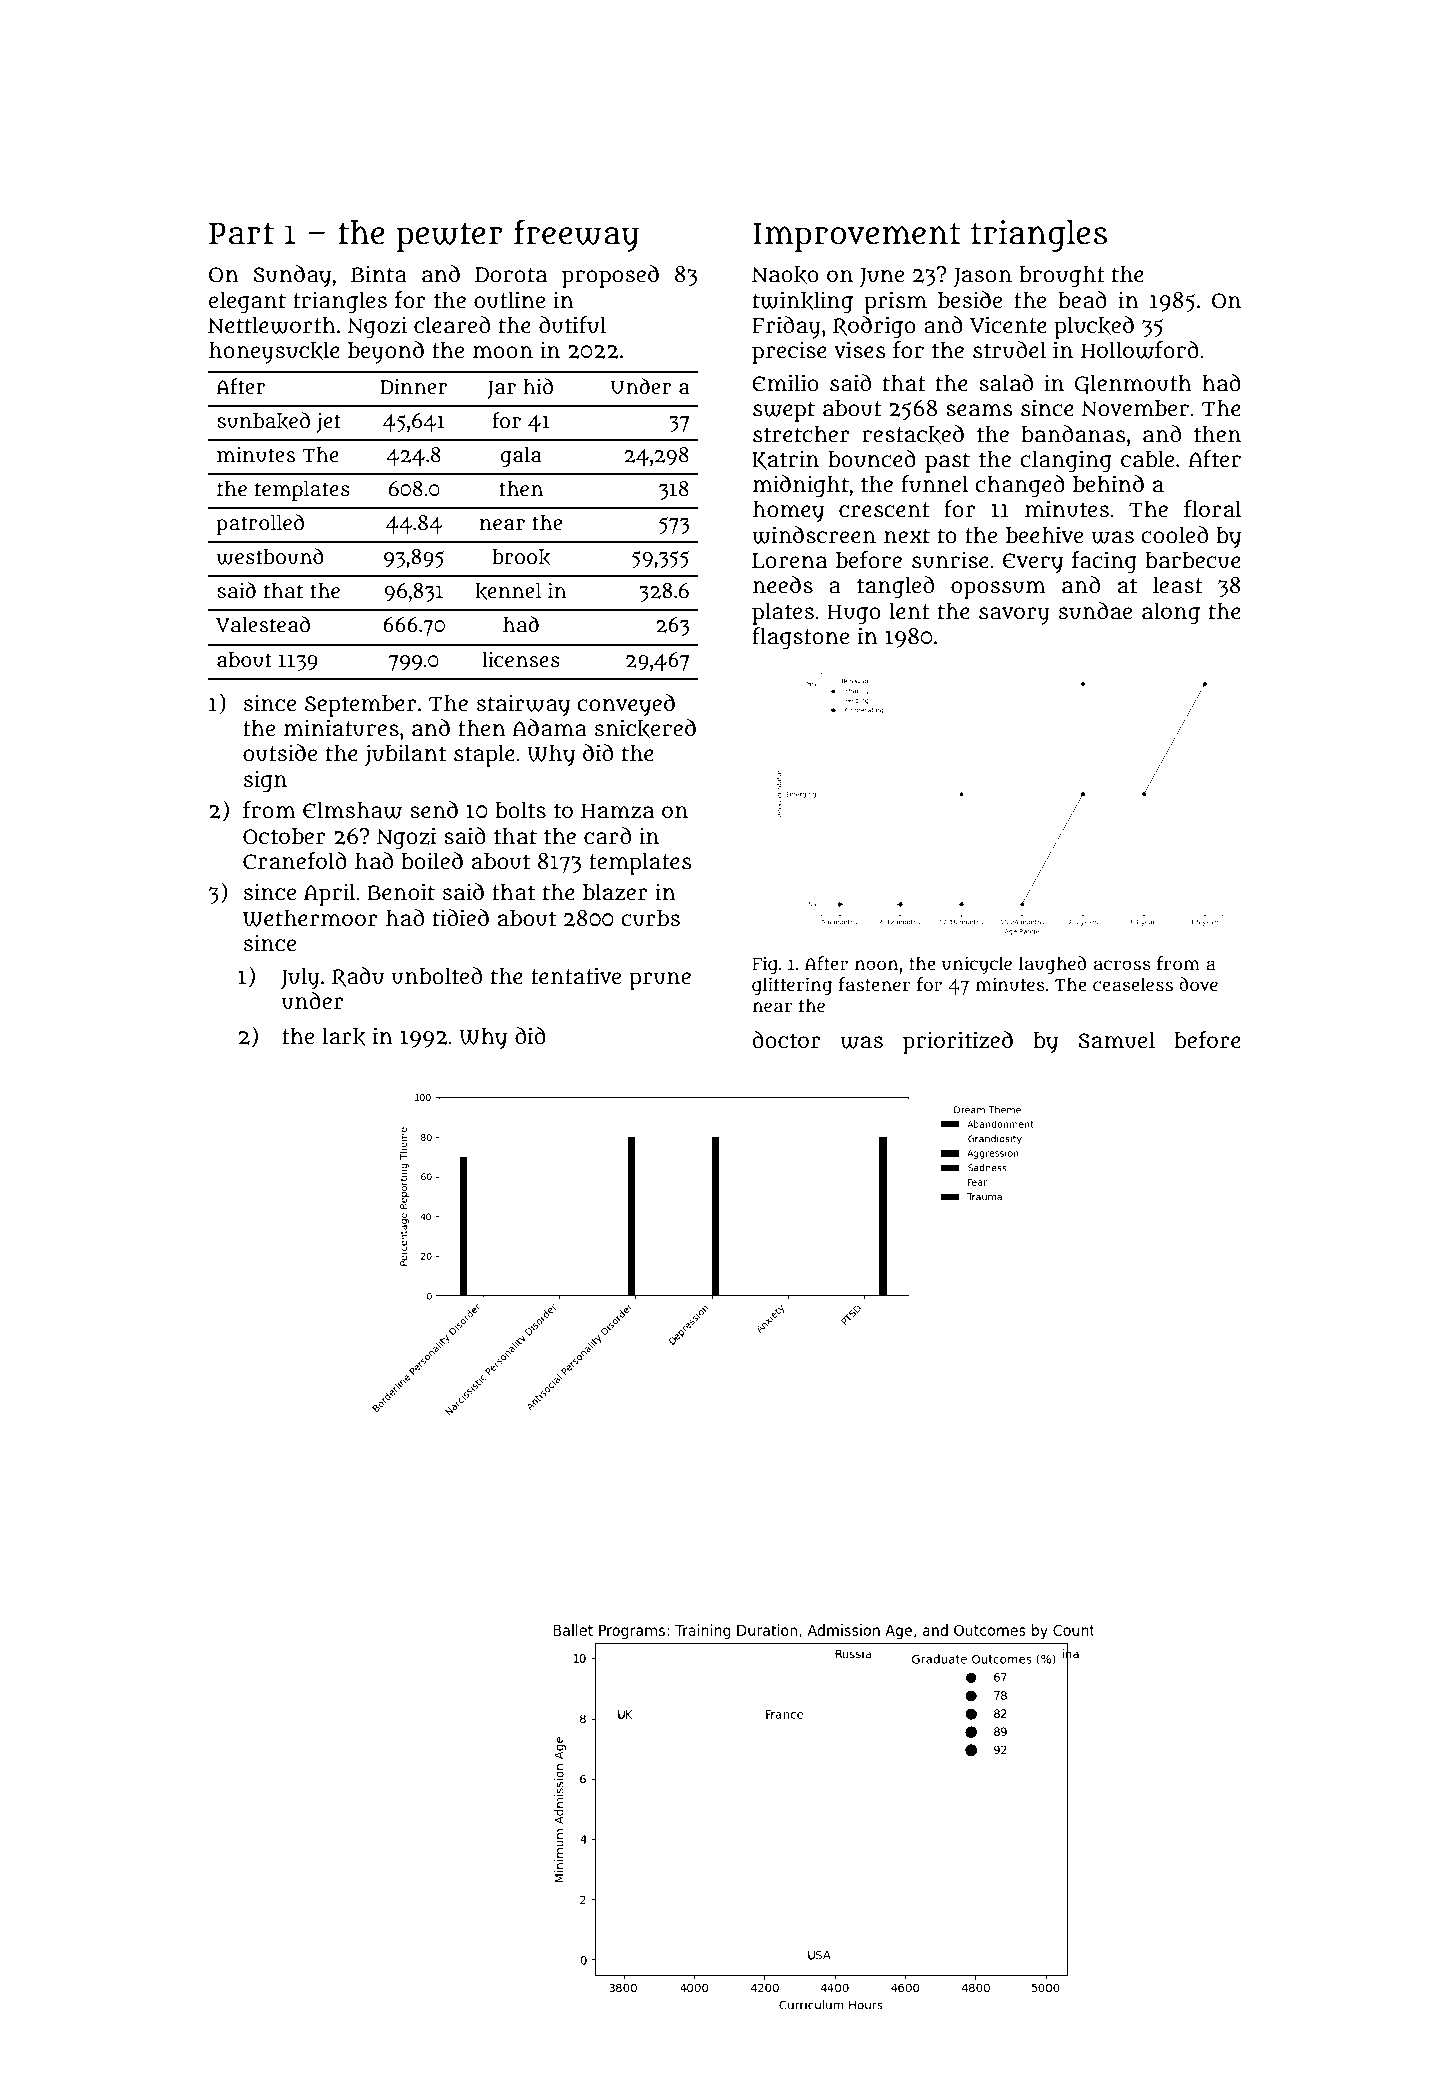 The height and width of the image is (2100, 1450). What do you see at coordinates (576, 976) in the image?
I see `tentative` at bounding box center [576, 976].
